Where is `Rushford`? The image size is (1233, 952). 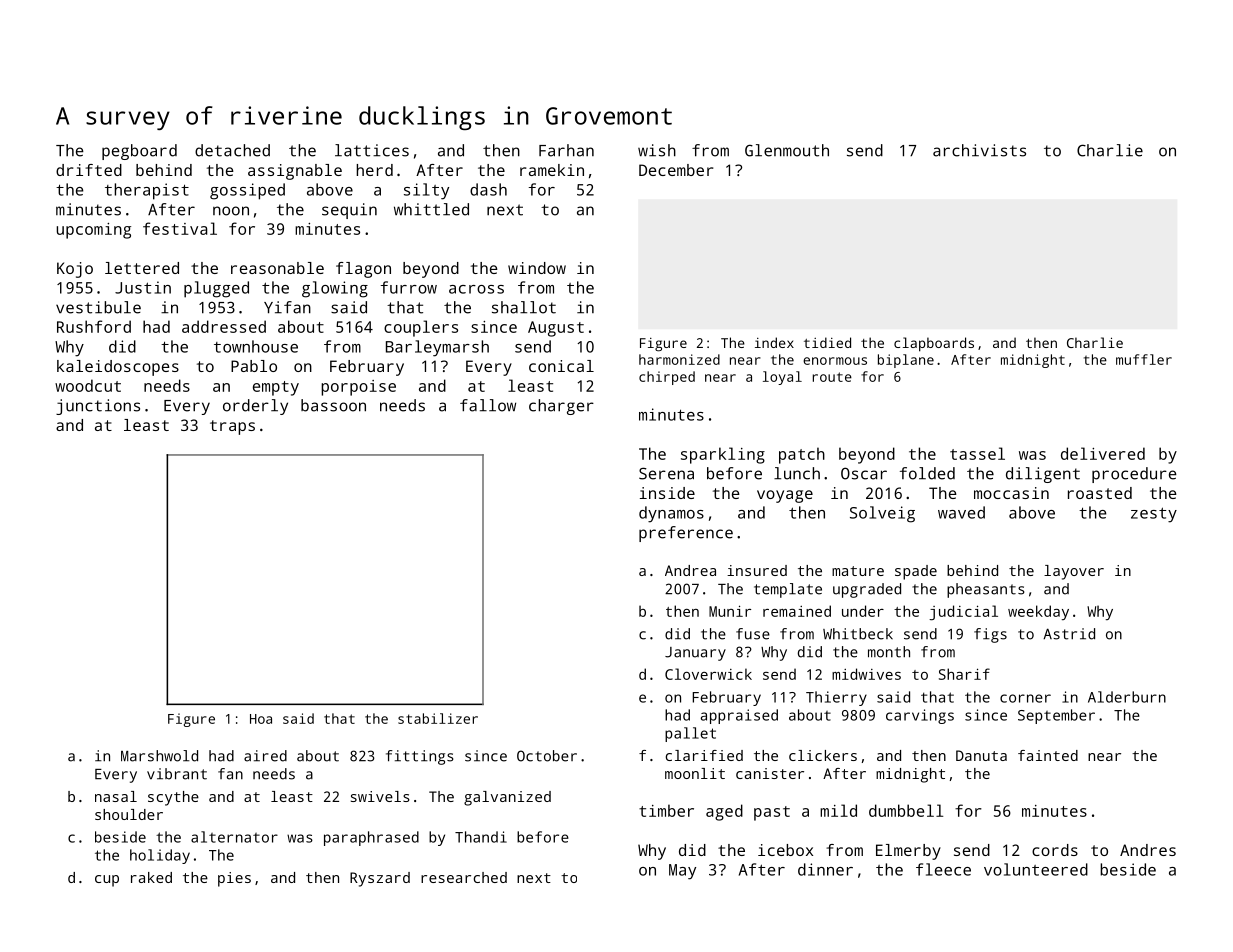
Rushford is located at coordinates (94, 326).
